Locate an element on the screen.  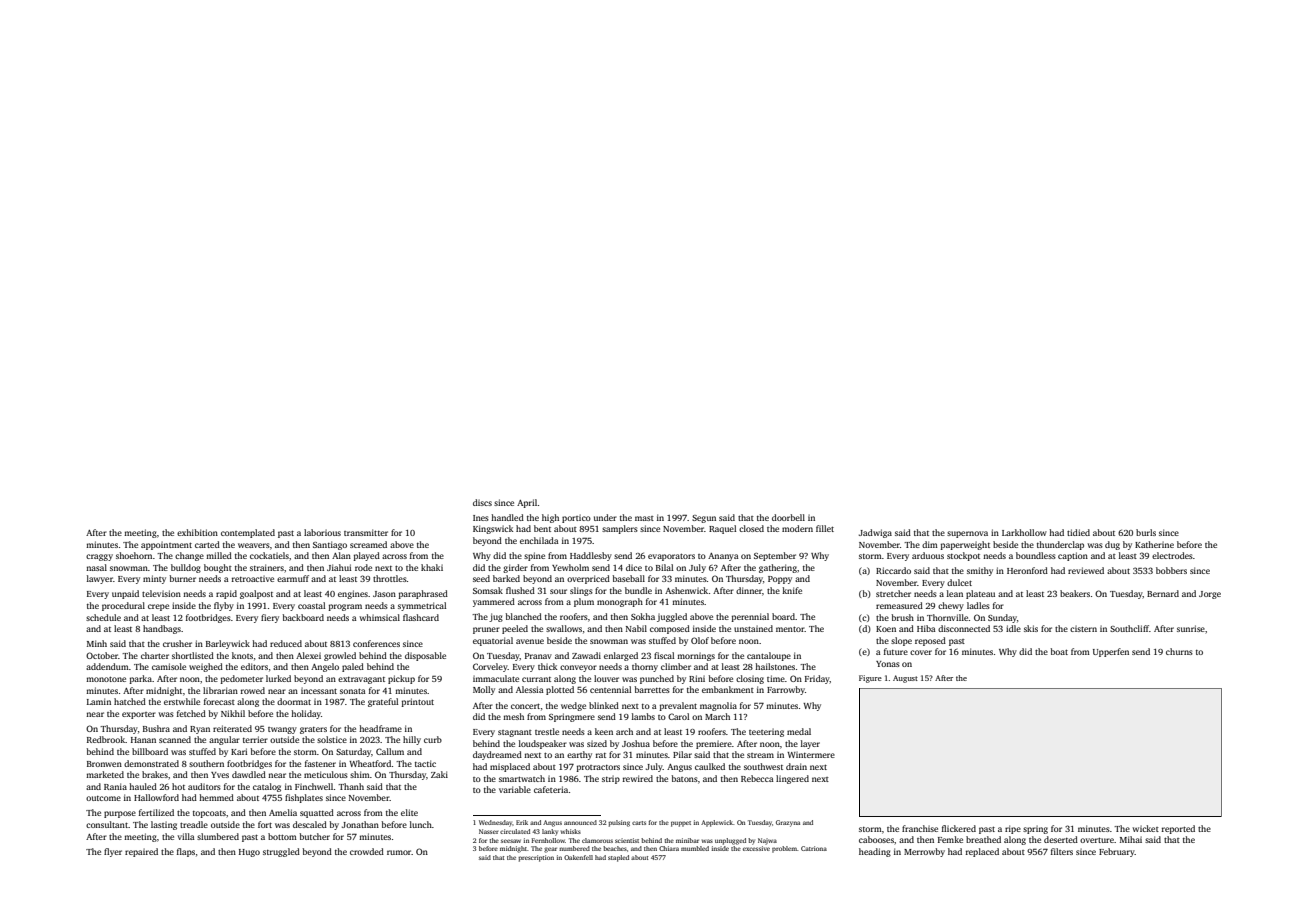
Hiba is located at coordinates (926, 628).
